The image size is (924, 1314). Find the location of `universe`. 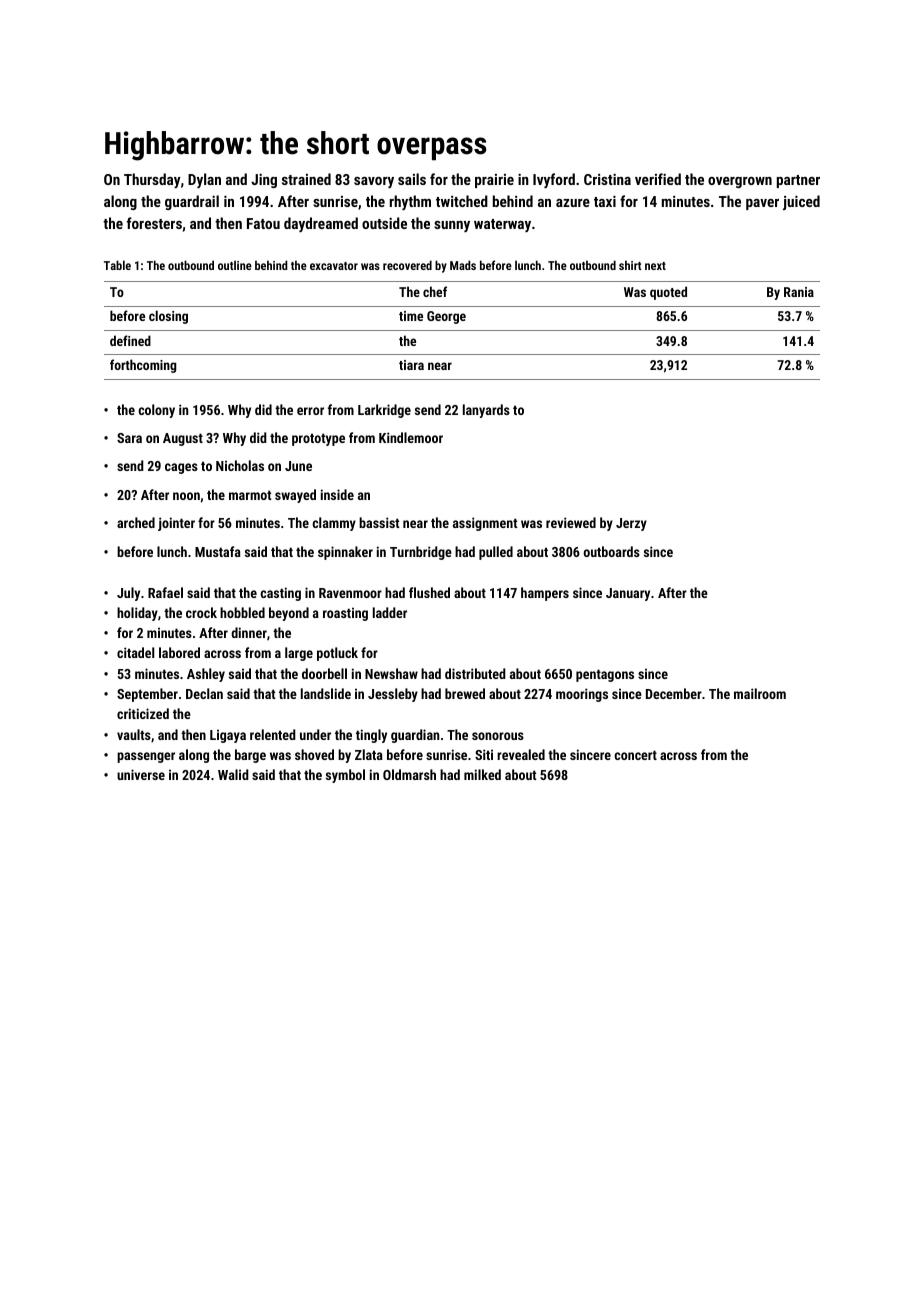

universe is located at coordinates (141, 774).
